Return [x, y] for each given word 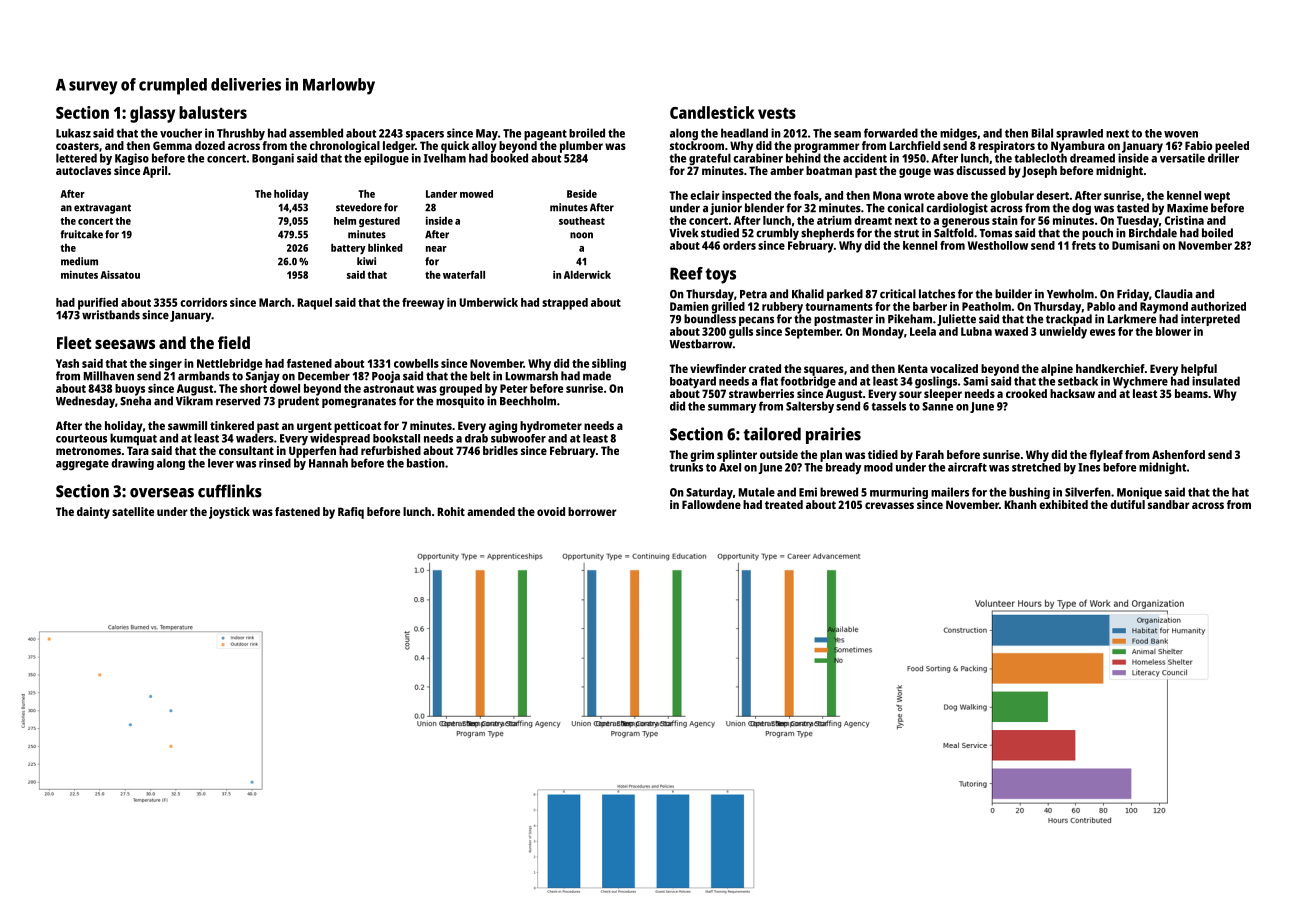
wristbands [111, 315]
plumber [581, 147]
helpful [1199, 370]
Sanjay [263, 377]
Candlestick [712, 112]
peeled [1232, 147]
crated [765, 368]
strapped [565, 304]
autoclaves [83, 170]
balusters [213, 112]
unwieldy [1063, 333]
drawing [132, 464]
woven [1181, 134]
